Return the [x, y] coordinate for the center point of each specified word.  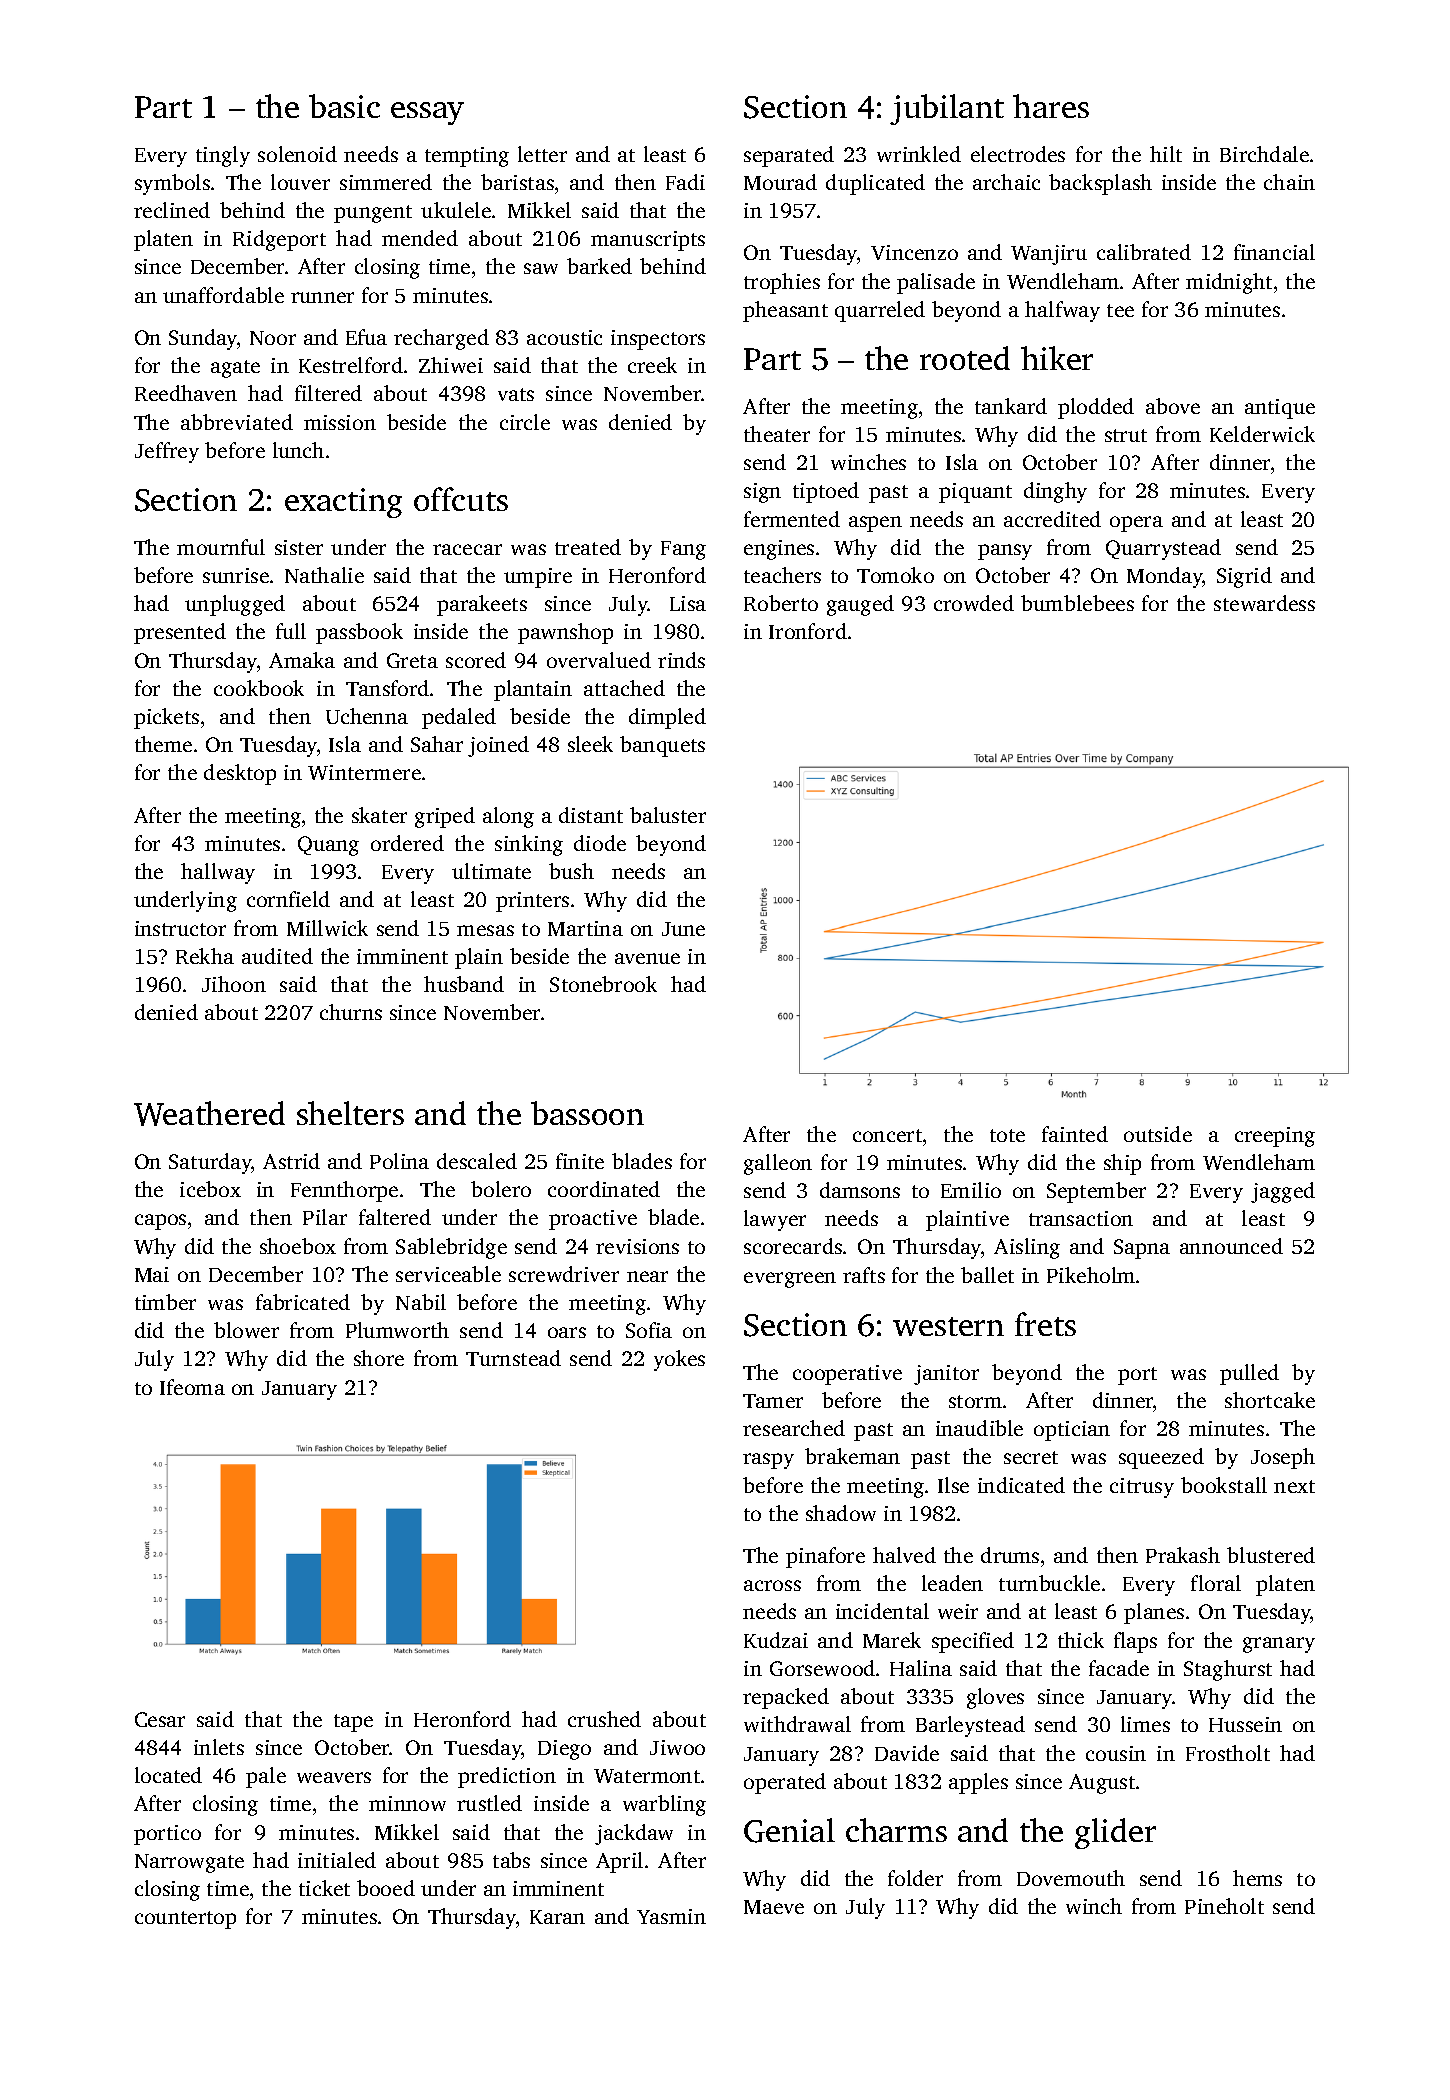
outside [1158, 1134]
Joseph [1283, 1458]
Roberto [781, 603]
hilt [1166, 154]
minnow [407, 1803]
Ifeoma [192, 1387]
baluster [668, 815]
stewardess [1264, 603]
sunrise [236, 575]
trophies [782, 283]
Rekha [205, 956]
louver [300, 182]
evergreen [790, 1280]
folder [915, 1878]
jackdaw [634, 1834]
